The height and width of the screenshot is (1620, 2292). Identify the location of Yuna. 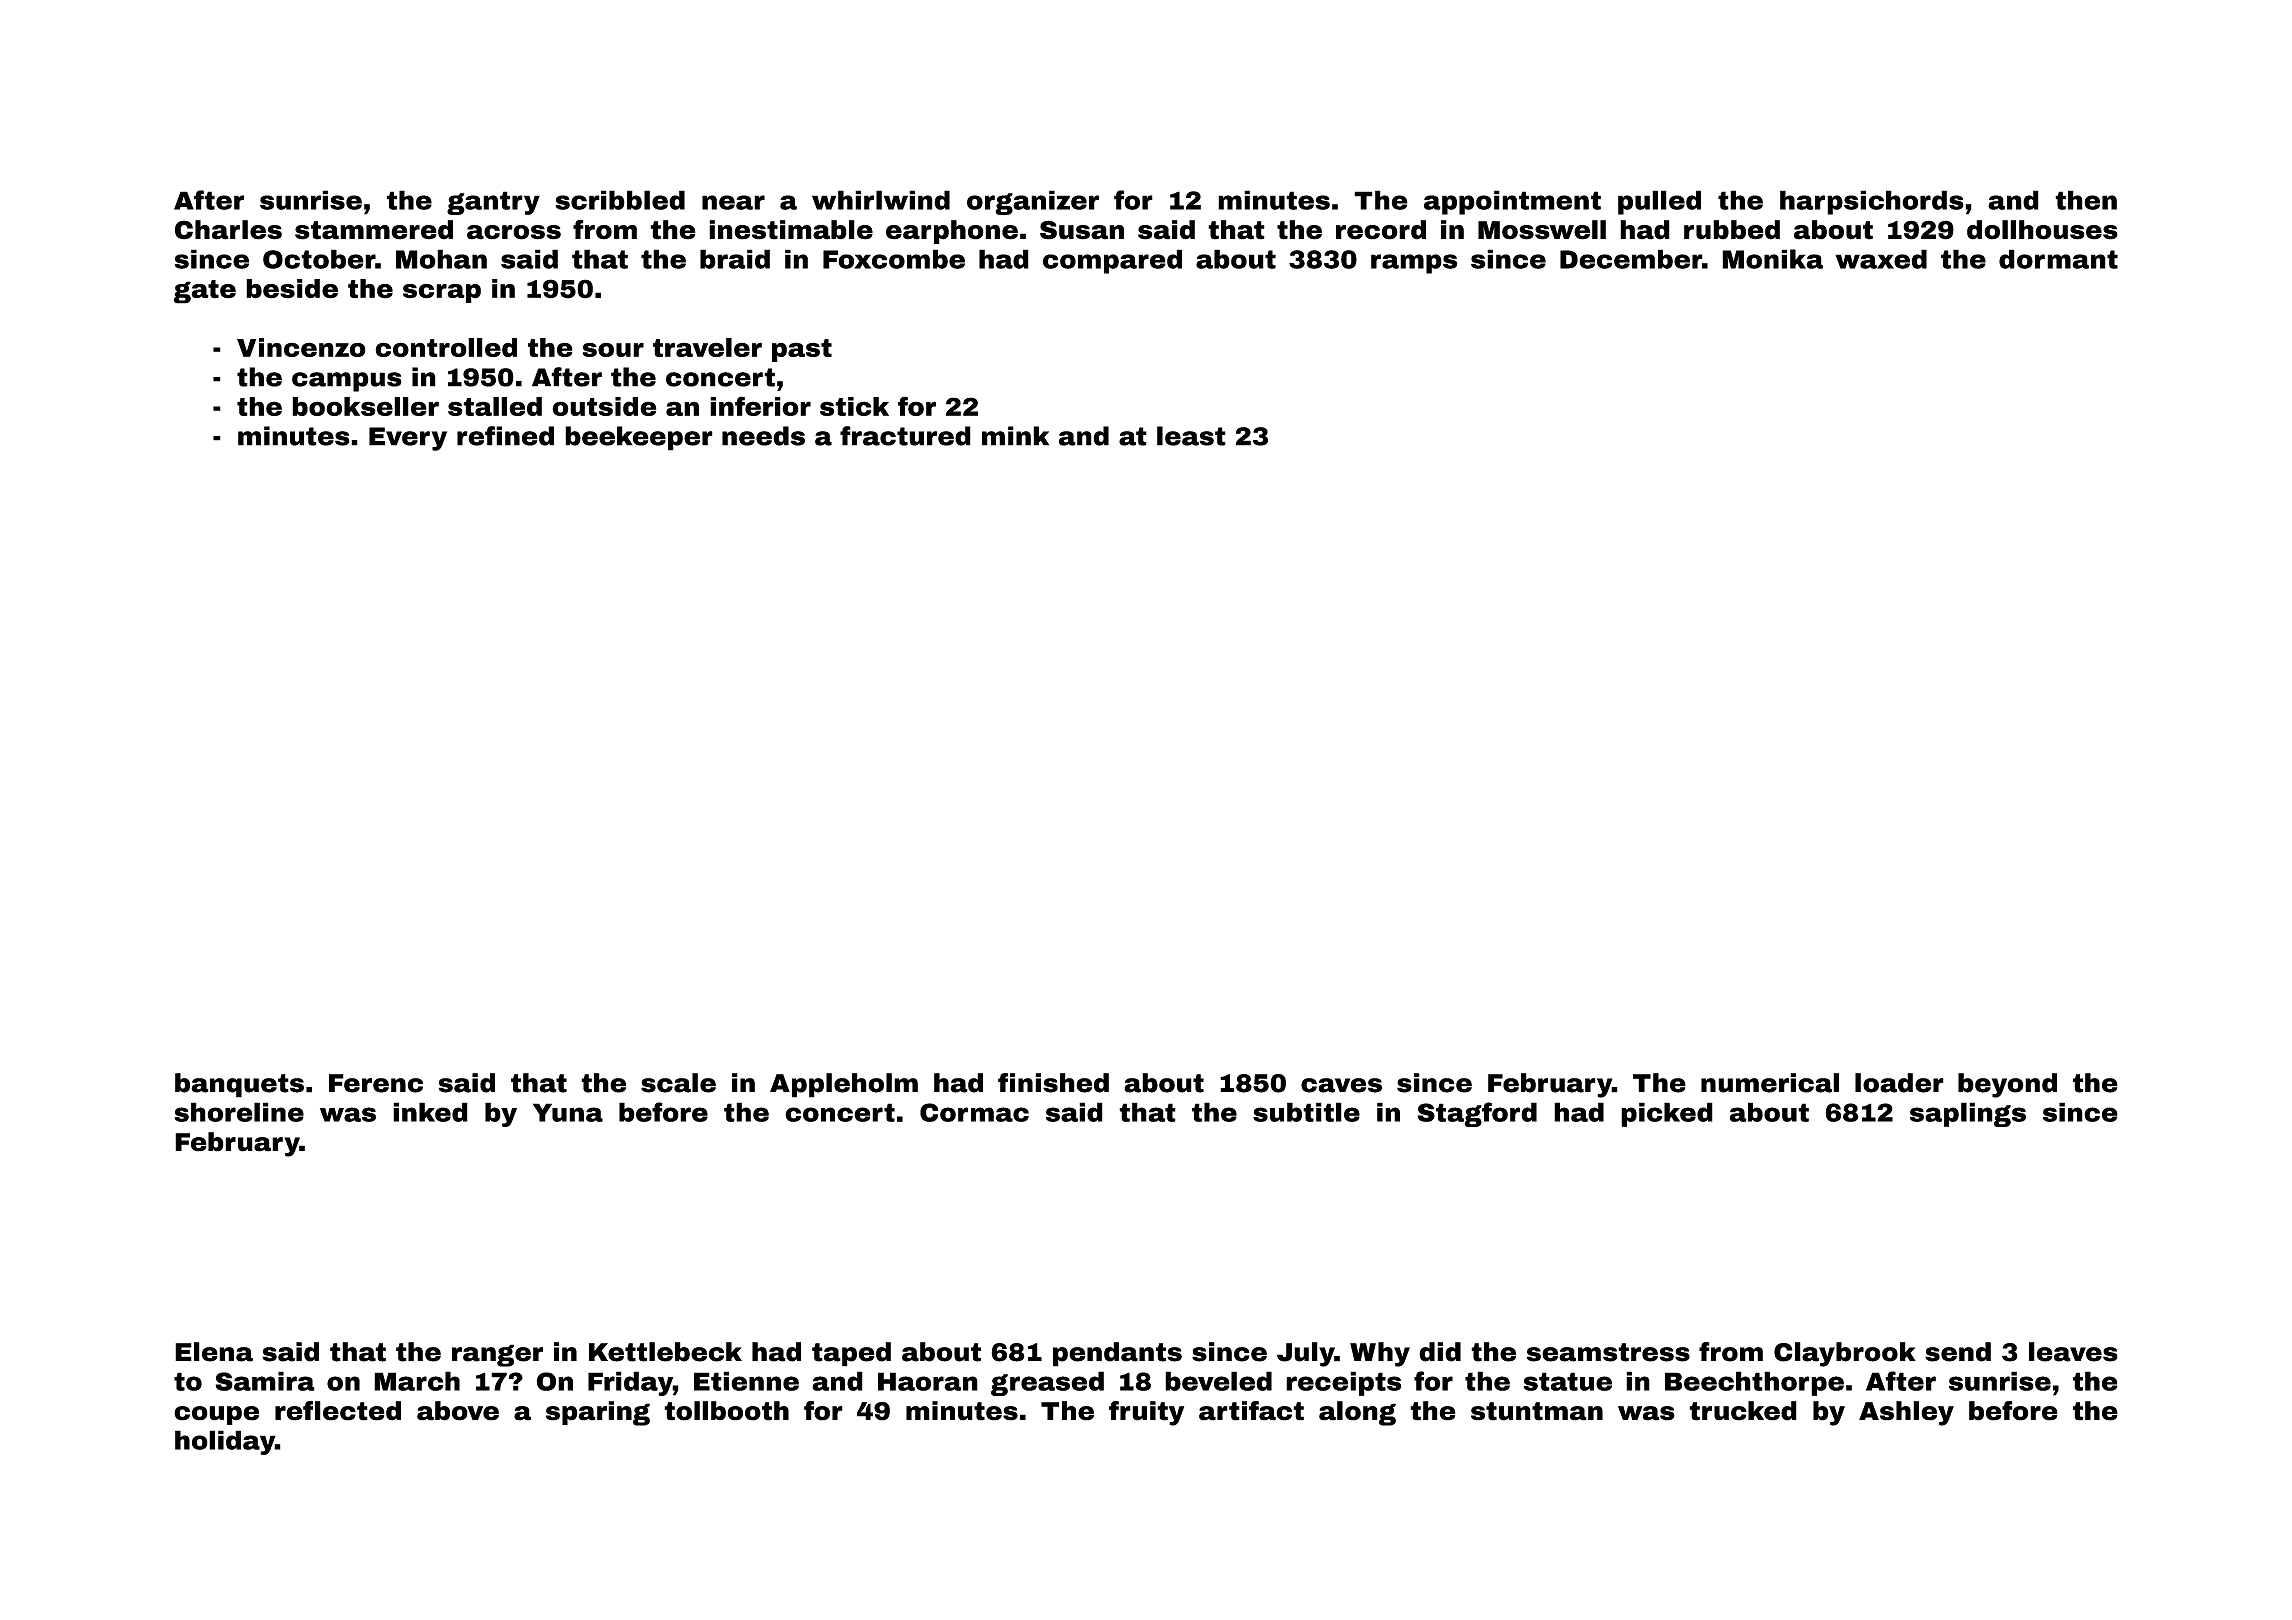
(568, 1112).
